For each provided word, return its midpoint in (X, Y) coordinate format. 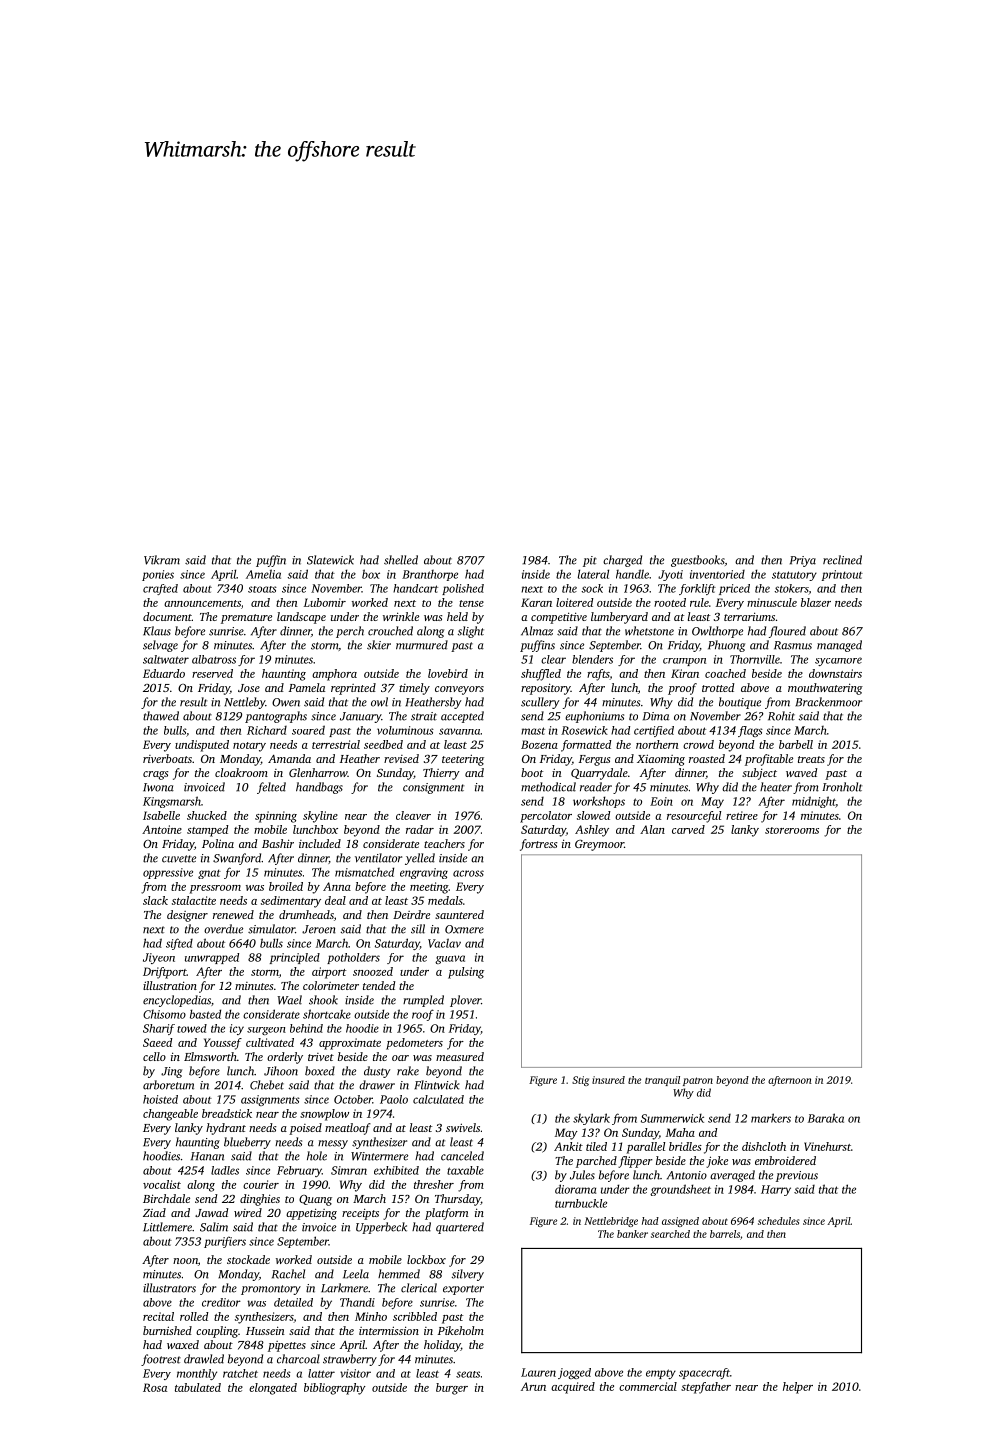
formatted (586, 746)
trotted (718, 687)
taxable (465, 1170)
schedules (778, 1221)
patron (698, 1081)
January (360, 717)
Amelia (263, 574)
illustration (170, 985)
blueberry (247, 1143)
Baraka (826, 1118)
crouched (390, 631)
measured (460, 1056)
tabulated (198, 1387)
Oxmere (464, 929)
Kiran (685, 673)
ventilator (378, 858)
